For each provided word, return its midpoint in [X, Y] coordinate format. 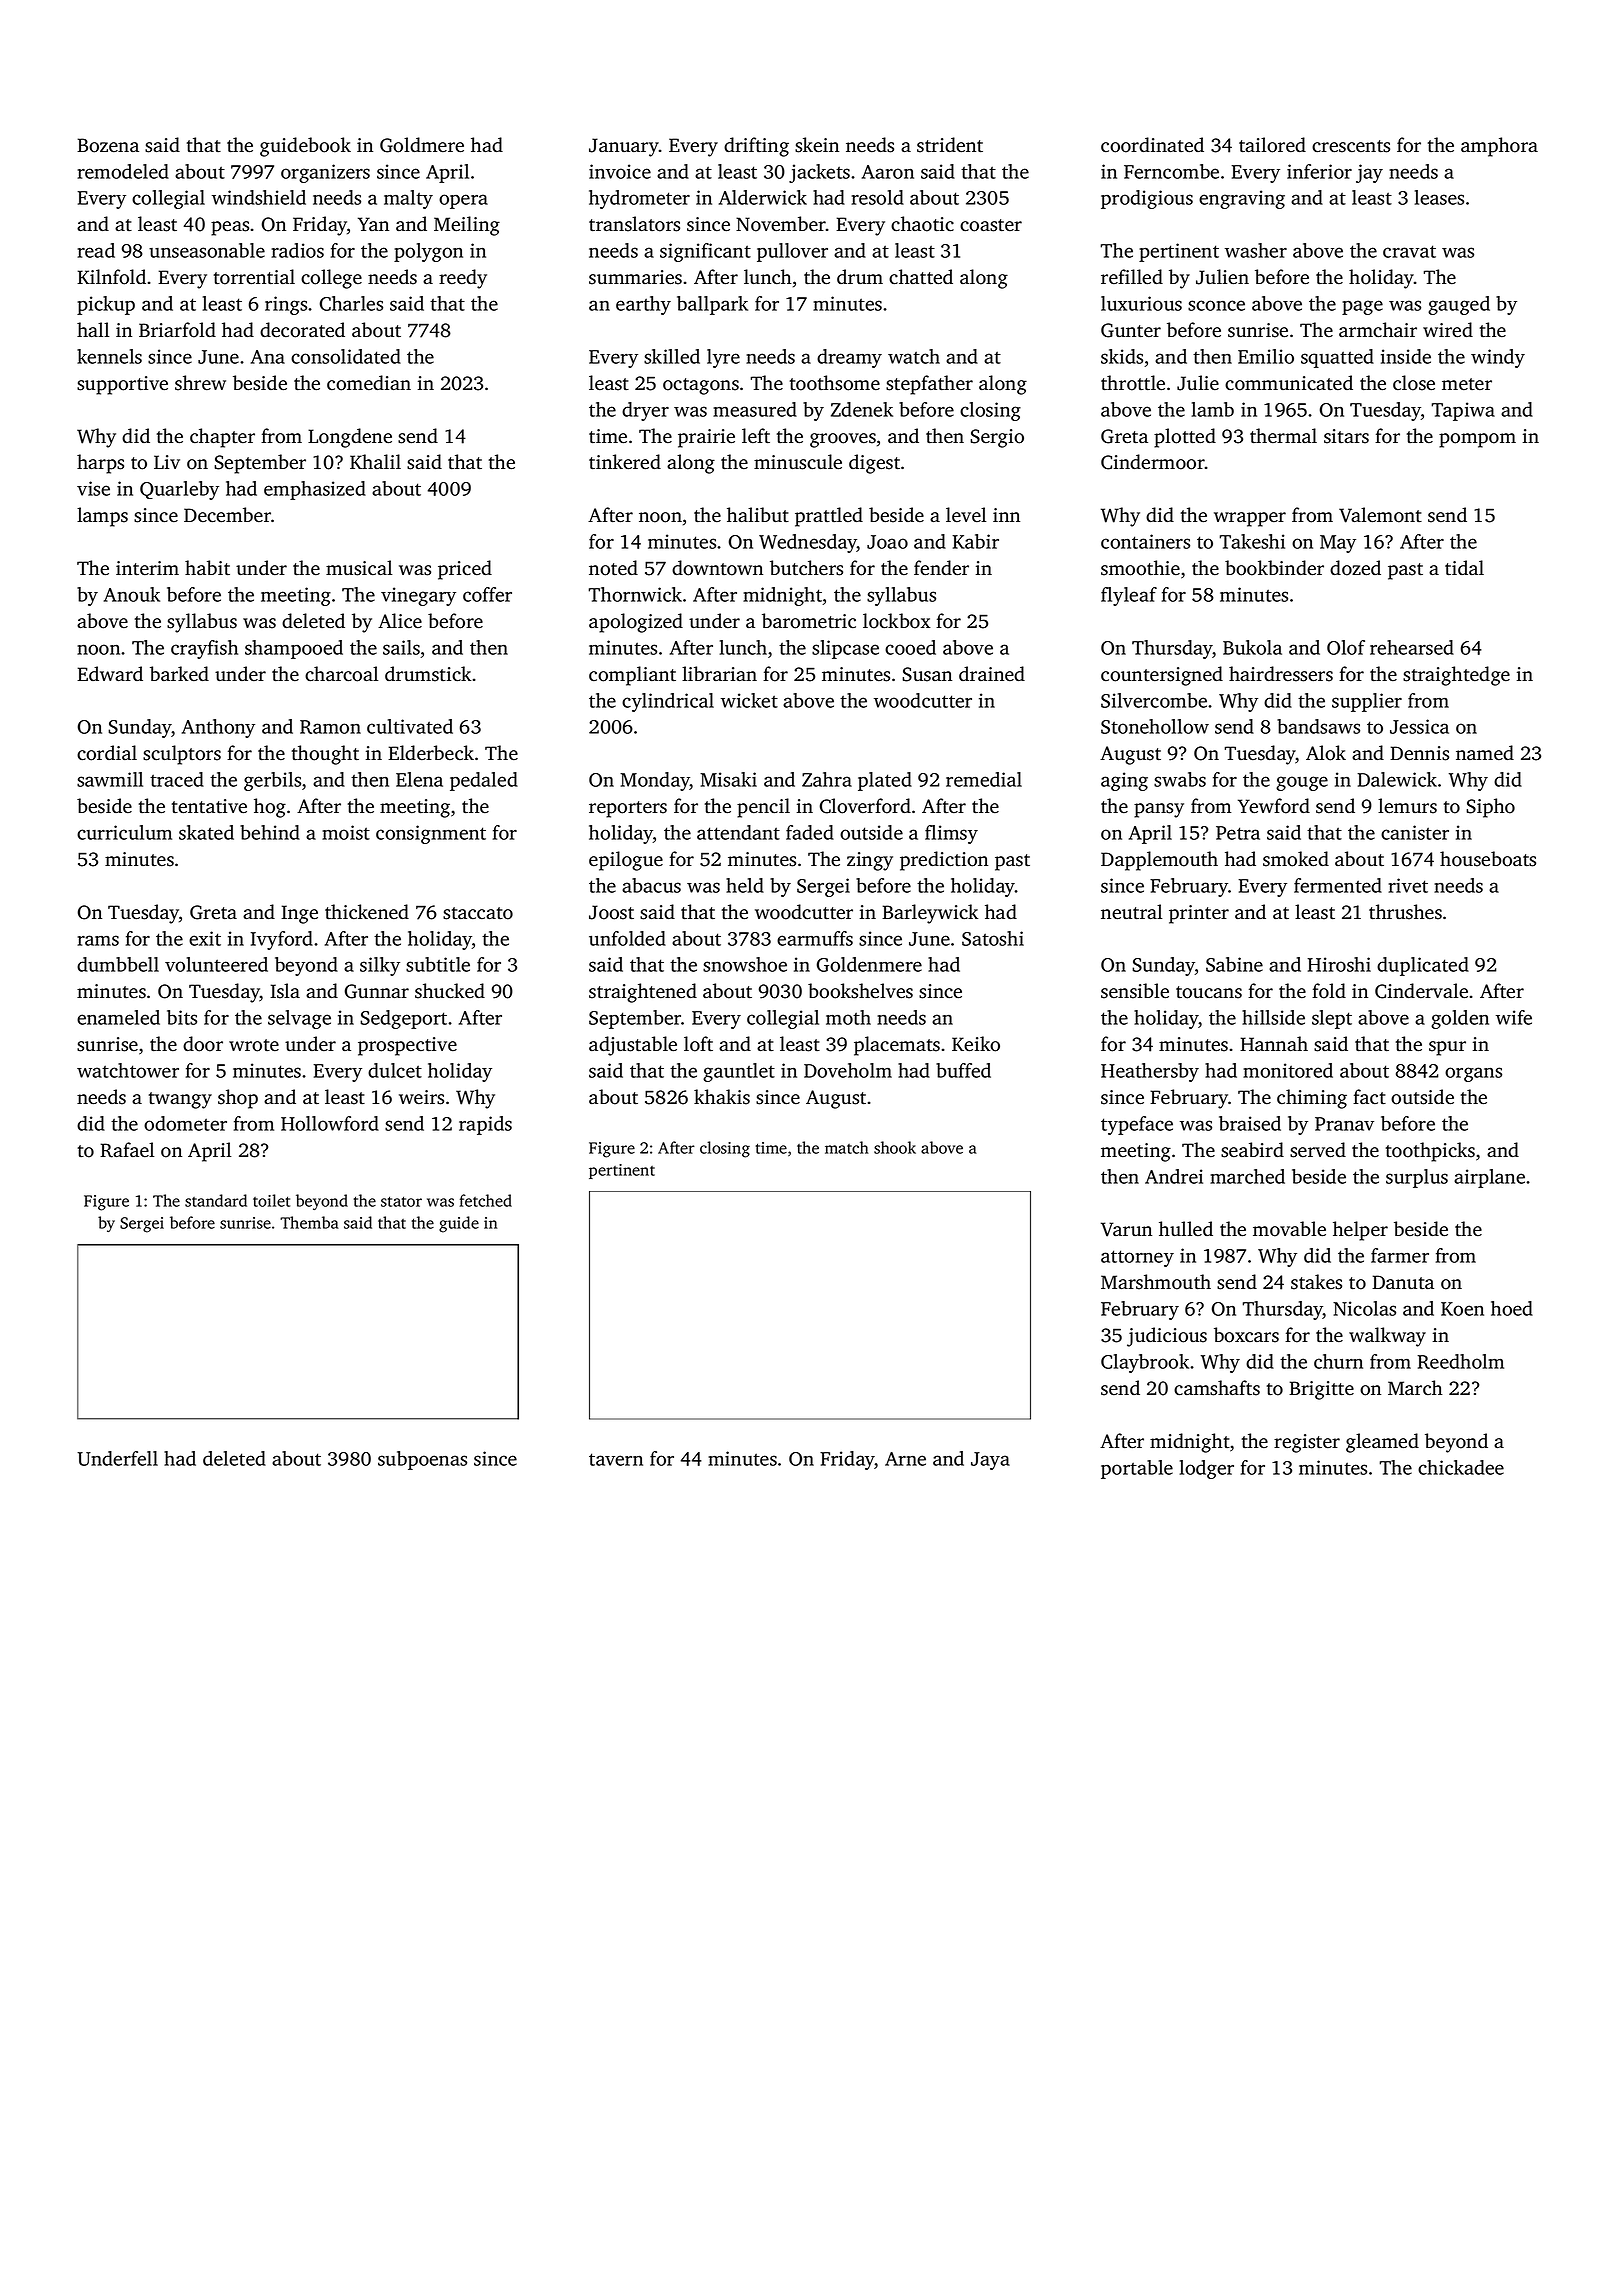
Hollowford [330, 1123]
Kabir [975, 541]
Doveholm [848, 1070]
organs [1473, 1074]
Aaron [888, 172]
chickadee [1461, 1467]
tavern [616, 1459]
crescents [1351, 146]
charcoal [341, 674]
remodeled [123, 171]
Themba [309, 1222]
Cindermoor [1153, 462]
